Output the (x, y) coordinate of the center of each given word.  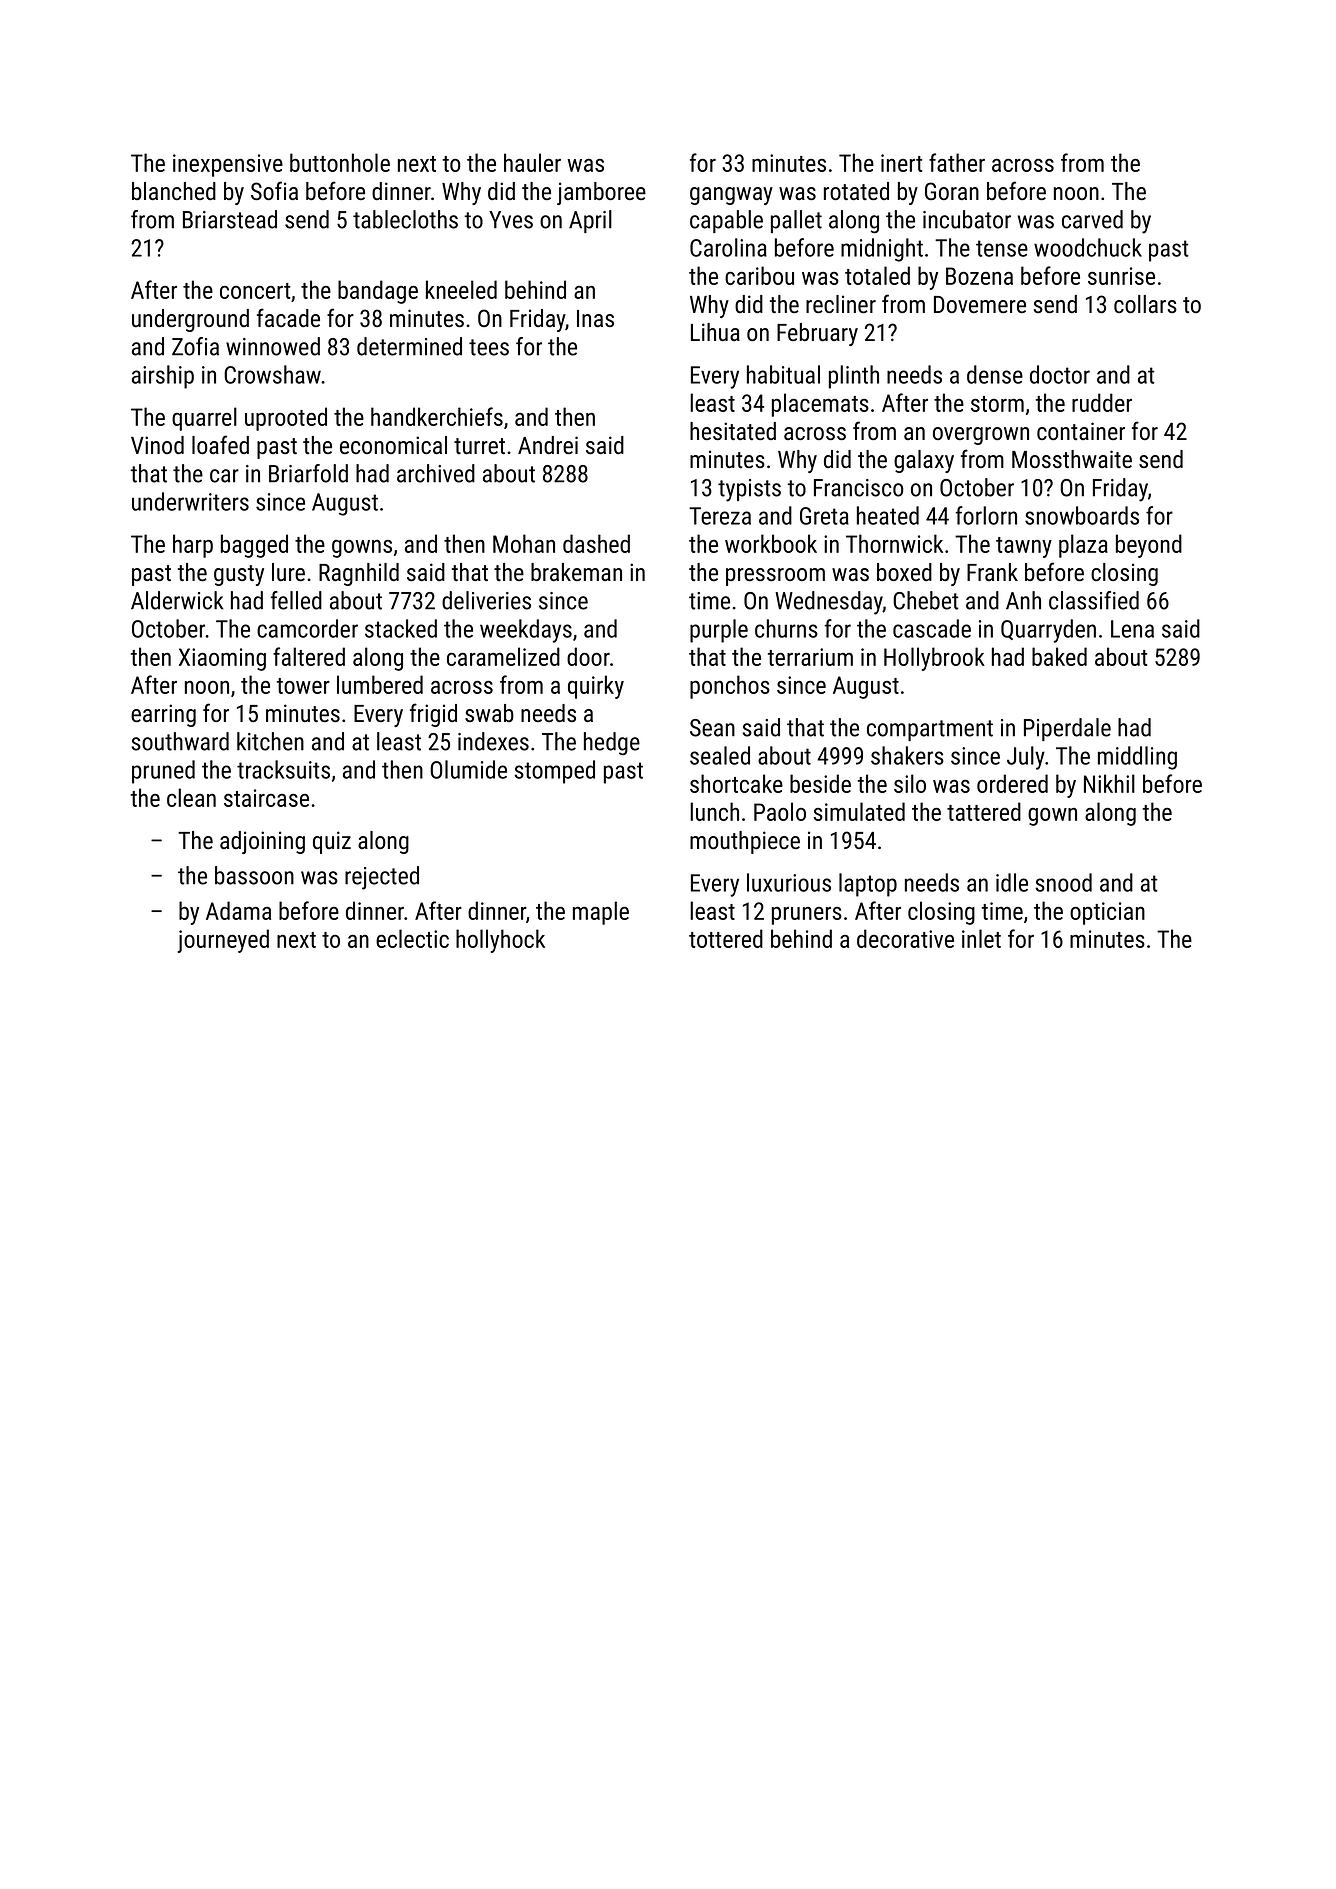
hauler (532, 162)
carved (1092, 219)
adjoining (262, 842)
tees (489, 347)
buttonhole (340, 162)
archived (436, 473)
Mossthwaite (1072, 459)
